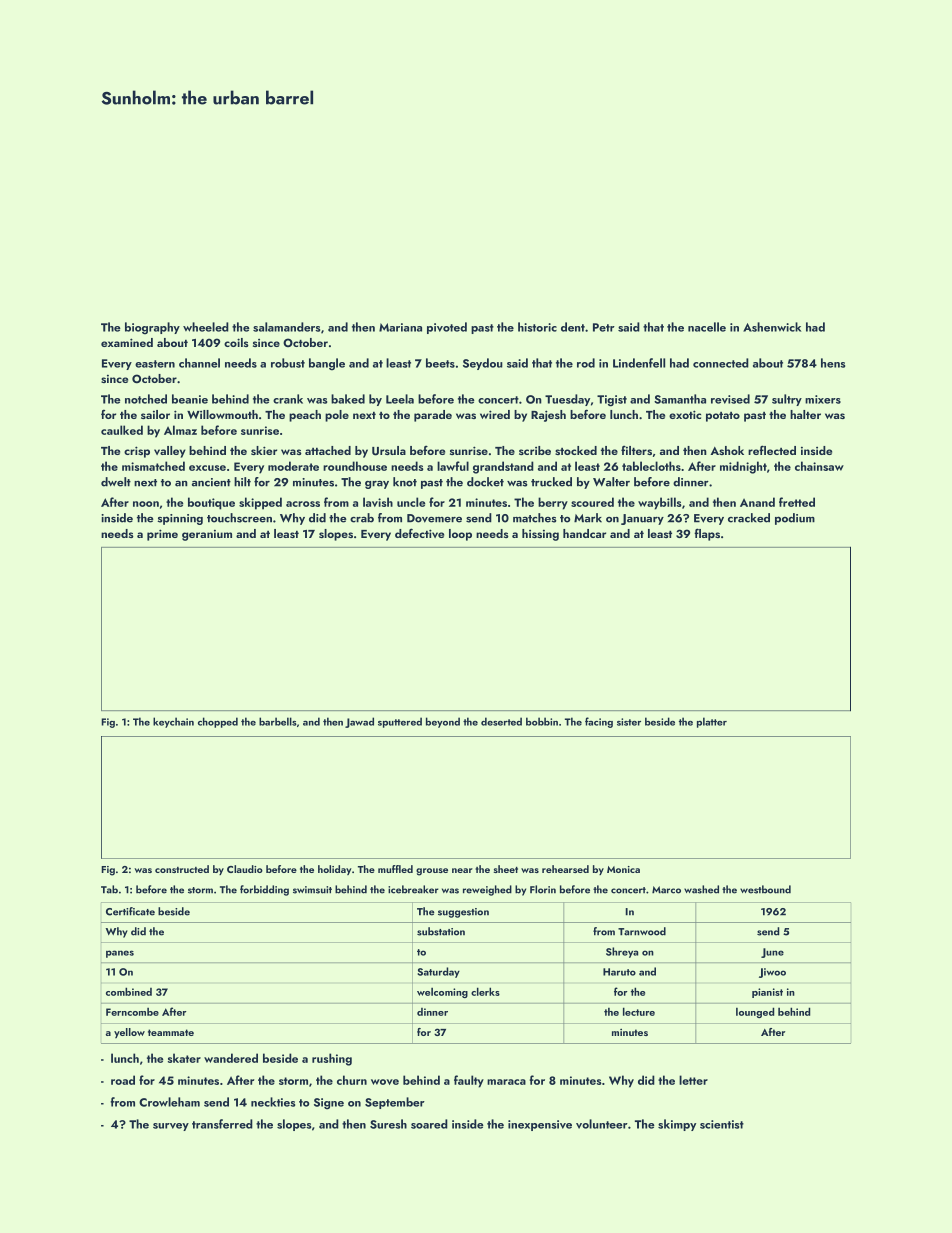 The height and width of the screenshot is (1233, 952). Describe the element at coordinates (127, 342) in the screenshot. I see `examined` at that location.
